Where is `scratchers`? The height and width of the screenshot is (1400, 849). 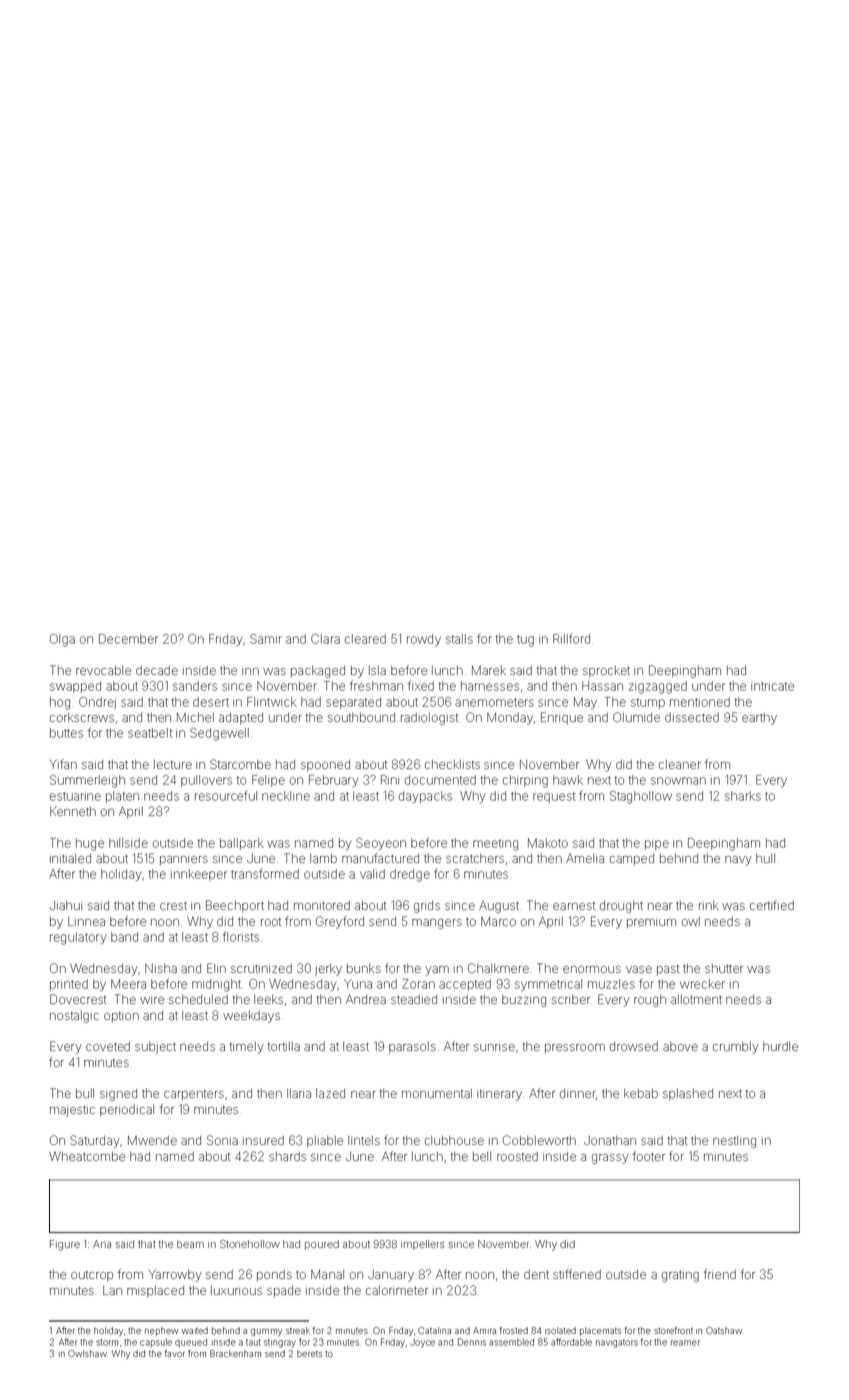
scratchers is located at coordinates (475, 858).
